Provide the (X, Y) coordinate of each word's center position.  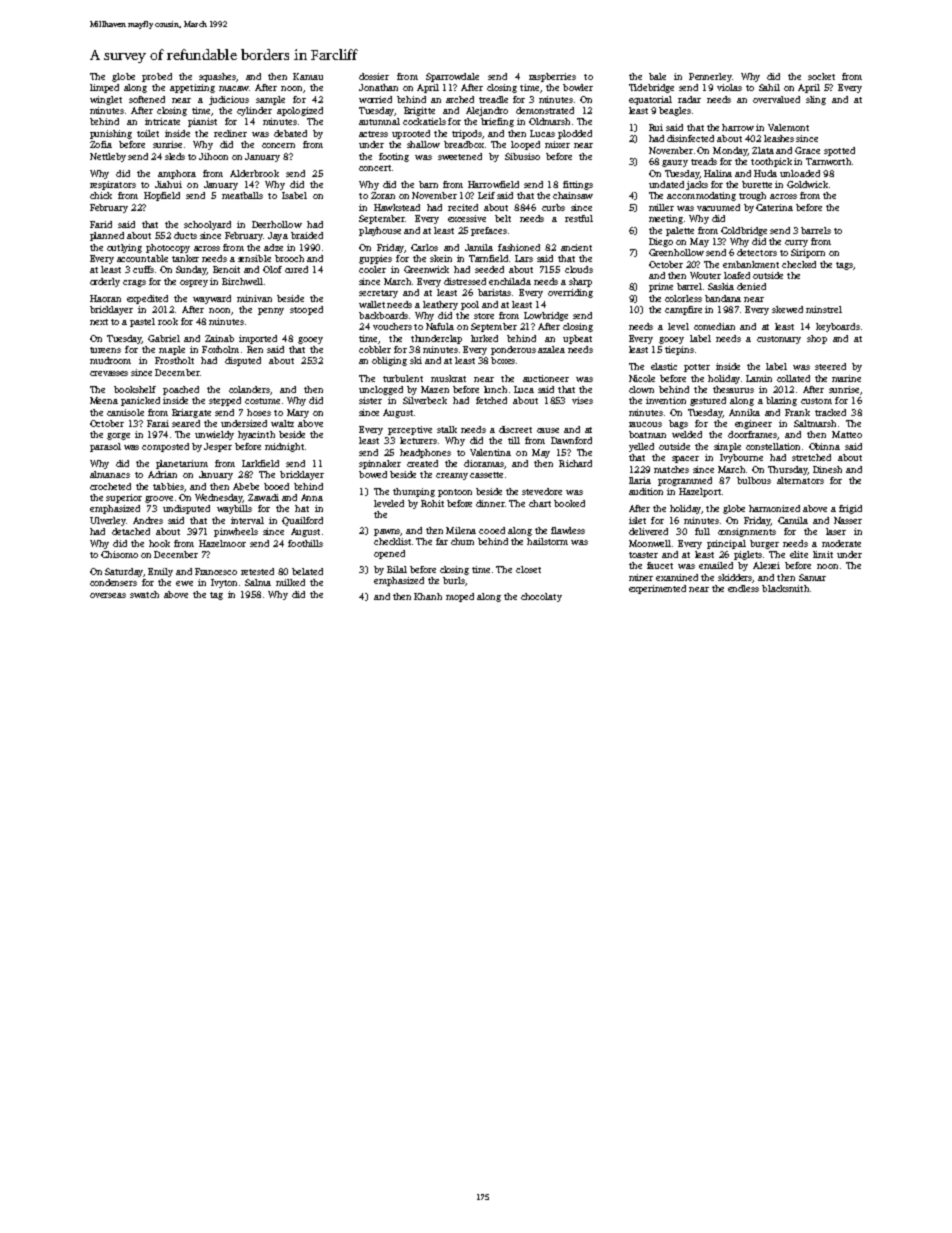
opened (389, 554)
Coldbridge (744, 231)
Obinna (824, 446)
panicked (140, 401)
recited (463, 207)
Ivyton (224, 583)
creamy (452, 476)
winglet (106, 100)
